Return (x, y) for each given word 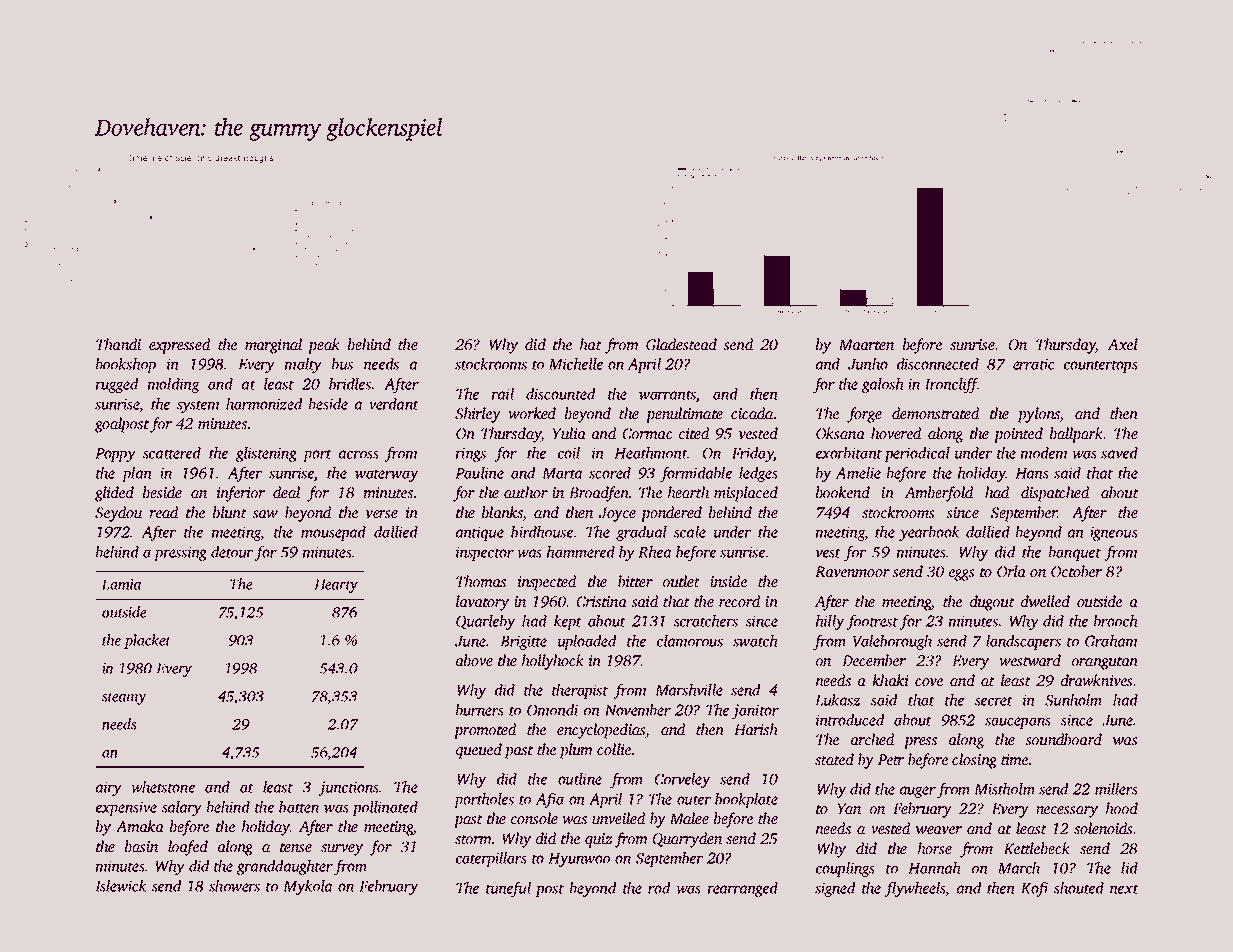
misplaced (746, 494)
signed (835, 889)
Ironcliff (951, 385)
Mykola (308, 887)
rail (503, 394)
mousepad (333, 533)
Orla (1011, 571)
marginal (273, 346)
